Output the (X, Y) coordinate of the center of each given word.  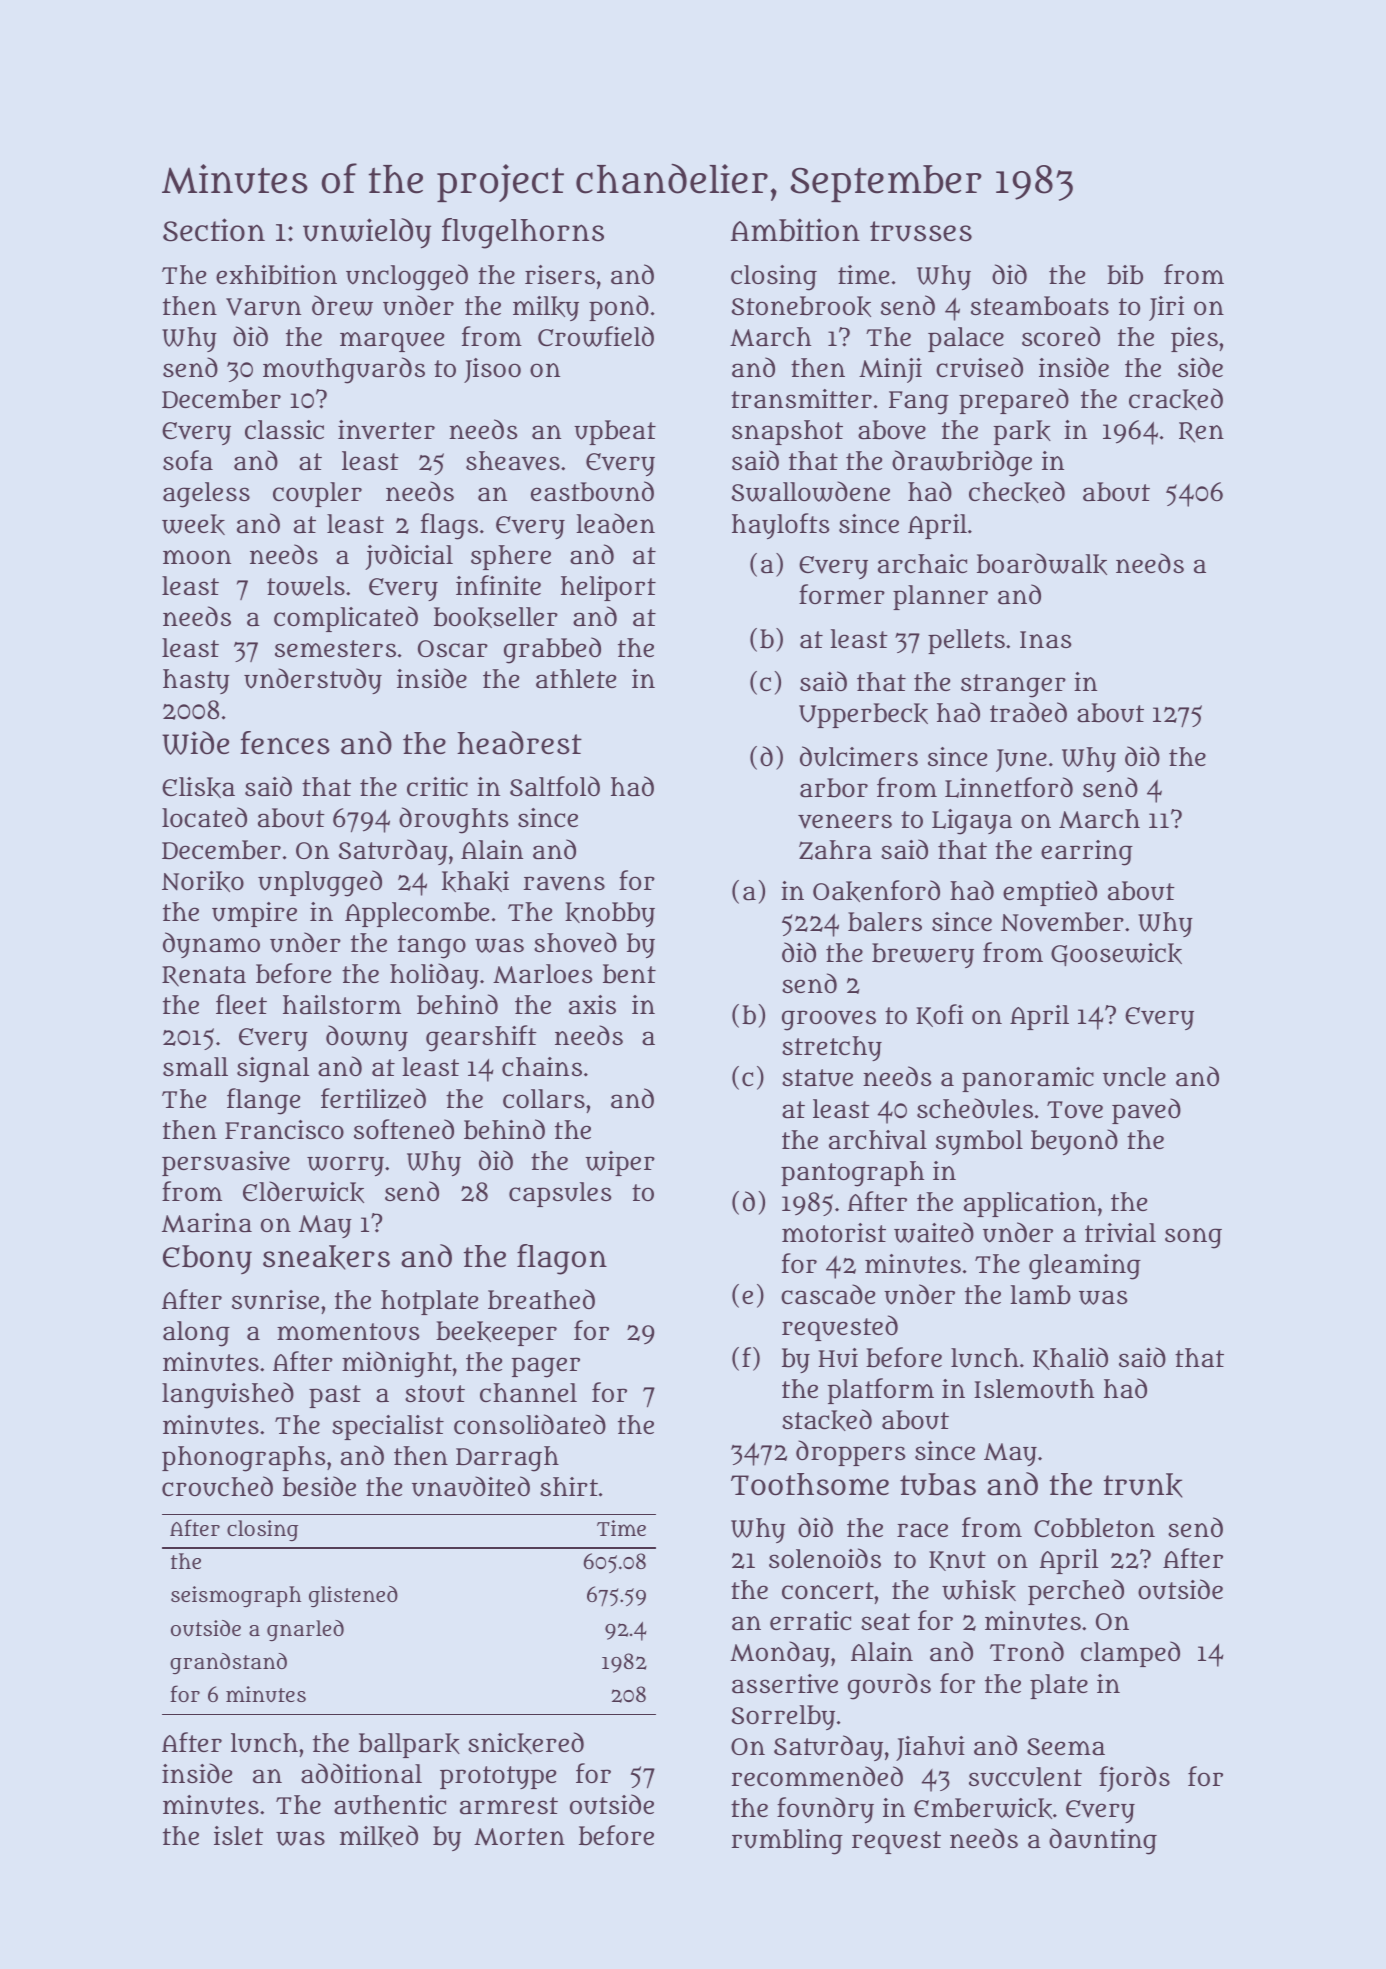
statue (817, 1078)
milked (379, 1836)
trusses (921, 231)
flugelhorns (523, 233)
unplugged (320, 883)
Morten (519, 1837)
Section (214, 230)
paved (1146, 1111)
